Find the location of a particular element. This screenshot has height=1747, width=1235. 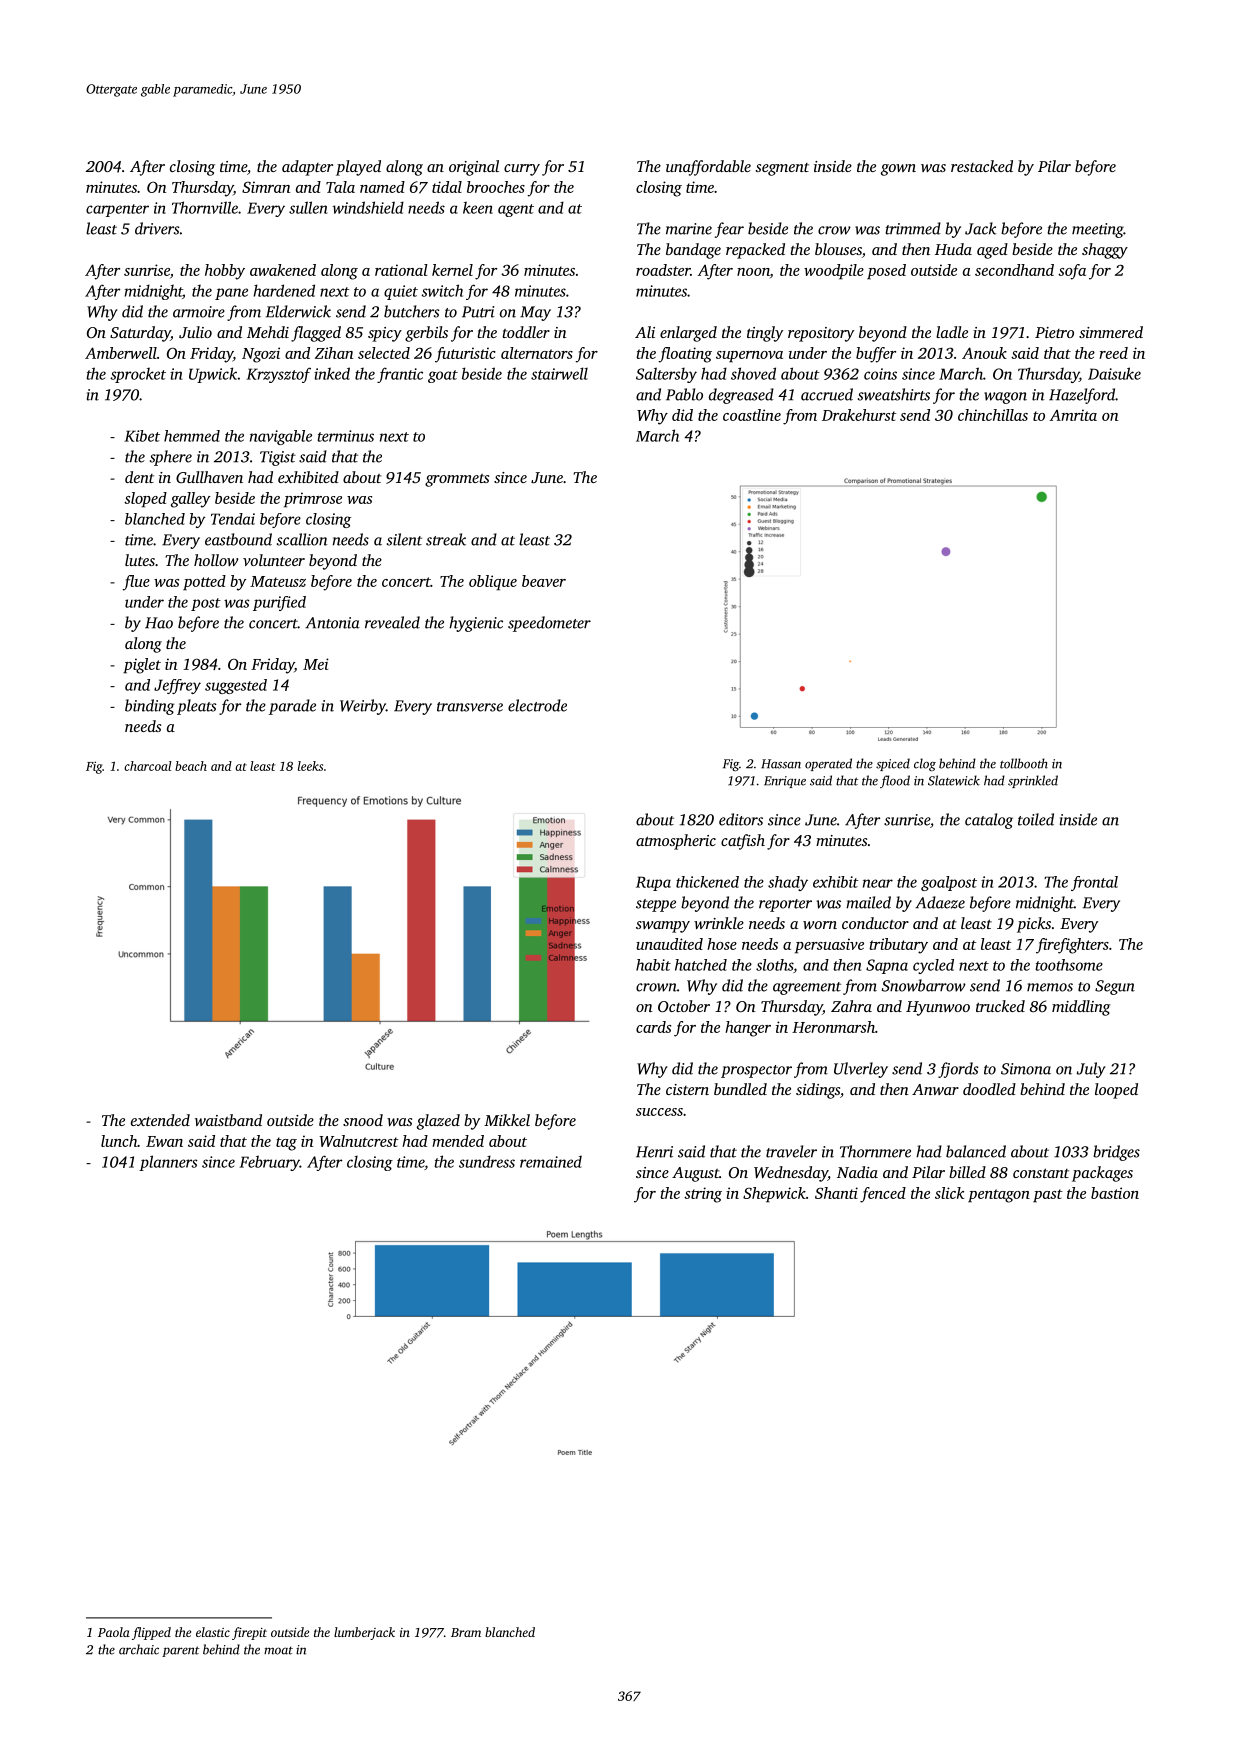

frontal is located at coordinates (1094, 883).
